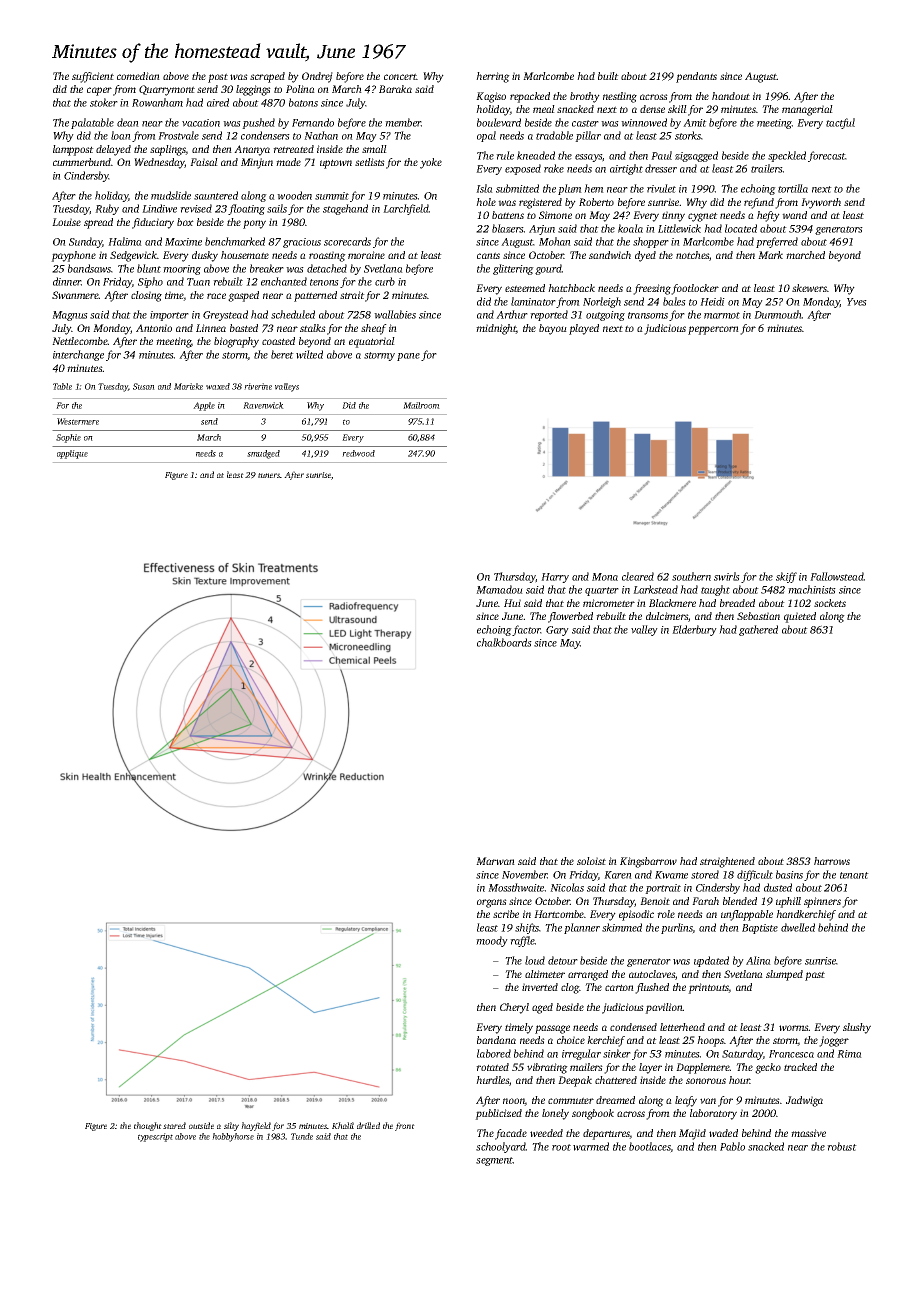 This screenshot has height=1308, width=924. What do you see at coordinates (486, 202) in the screenshot?
I see `hole` at bounding box center [486, 202].
